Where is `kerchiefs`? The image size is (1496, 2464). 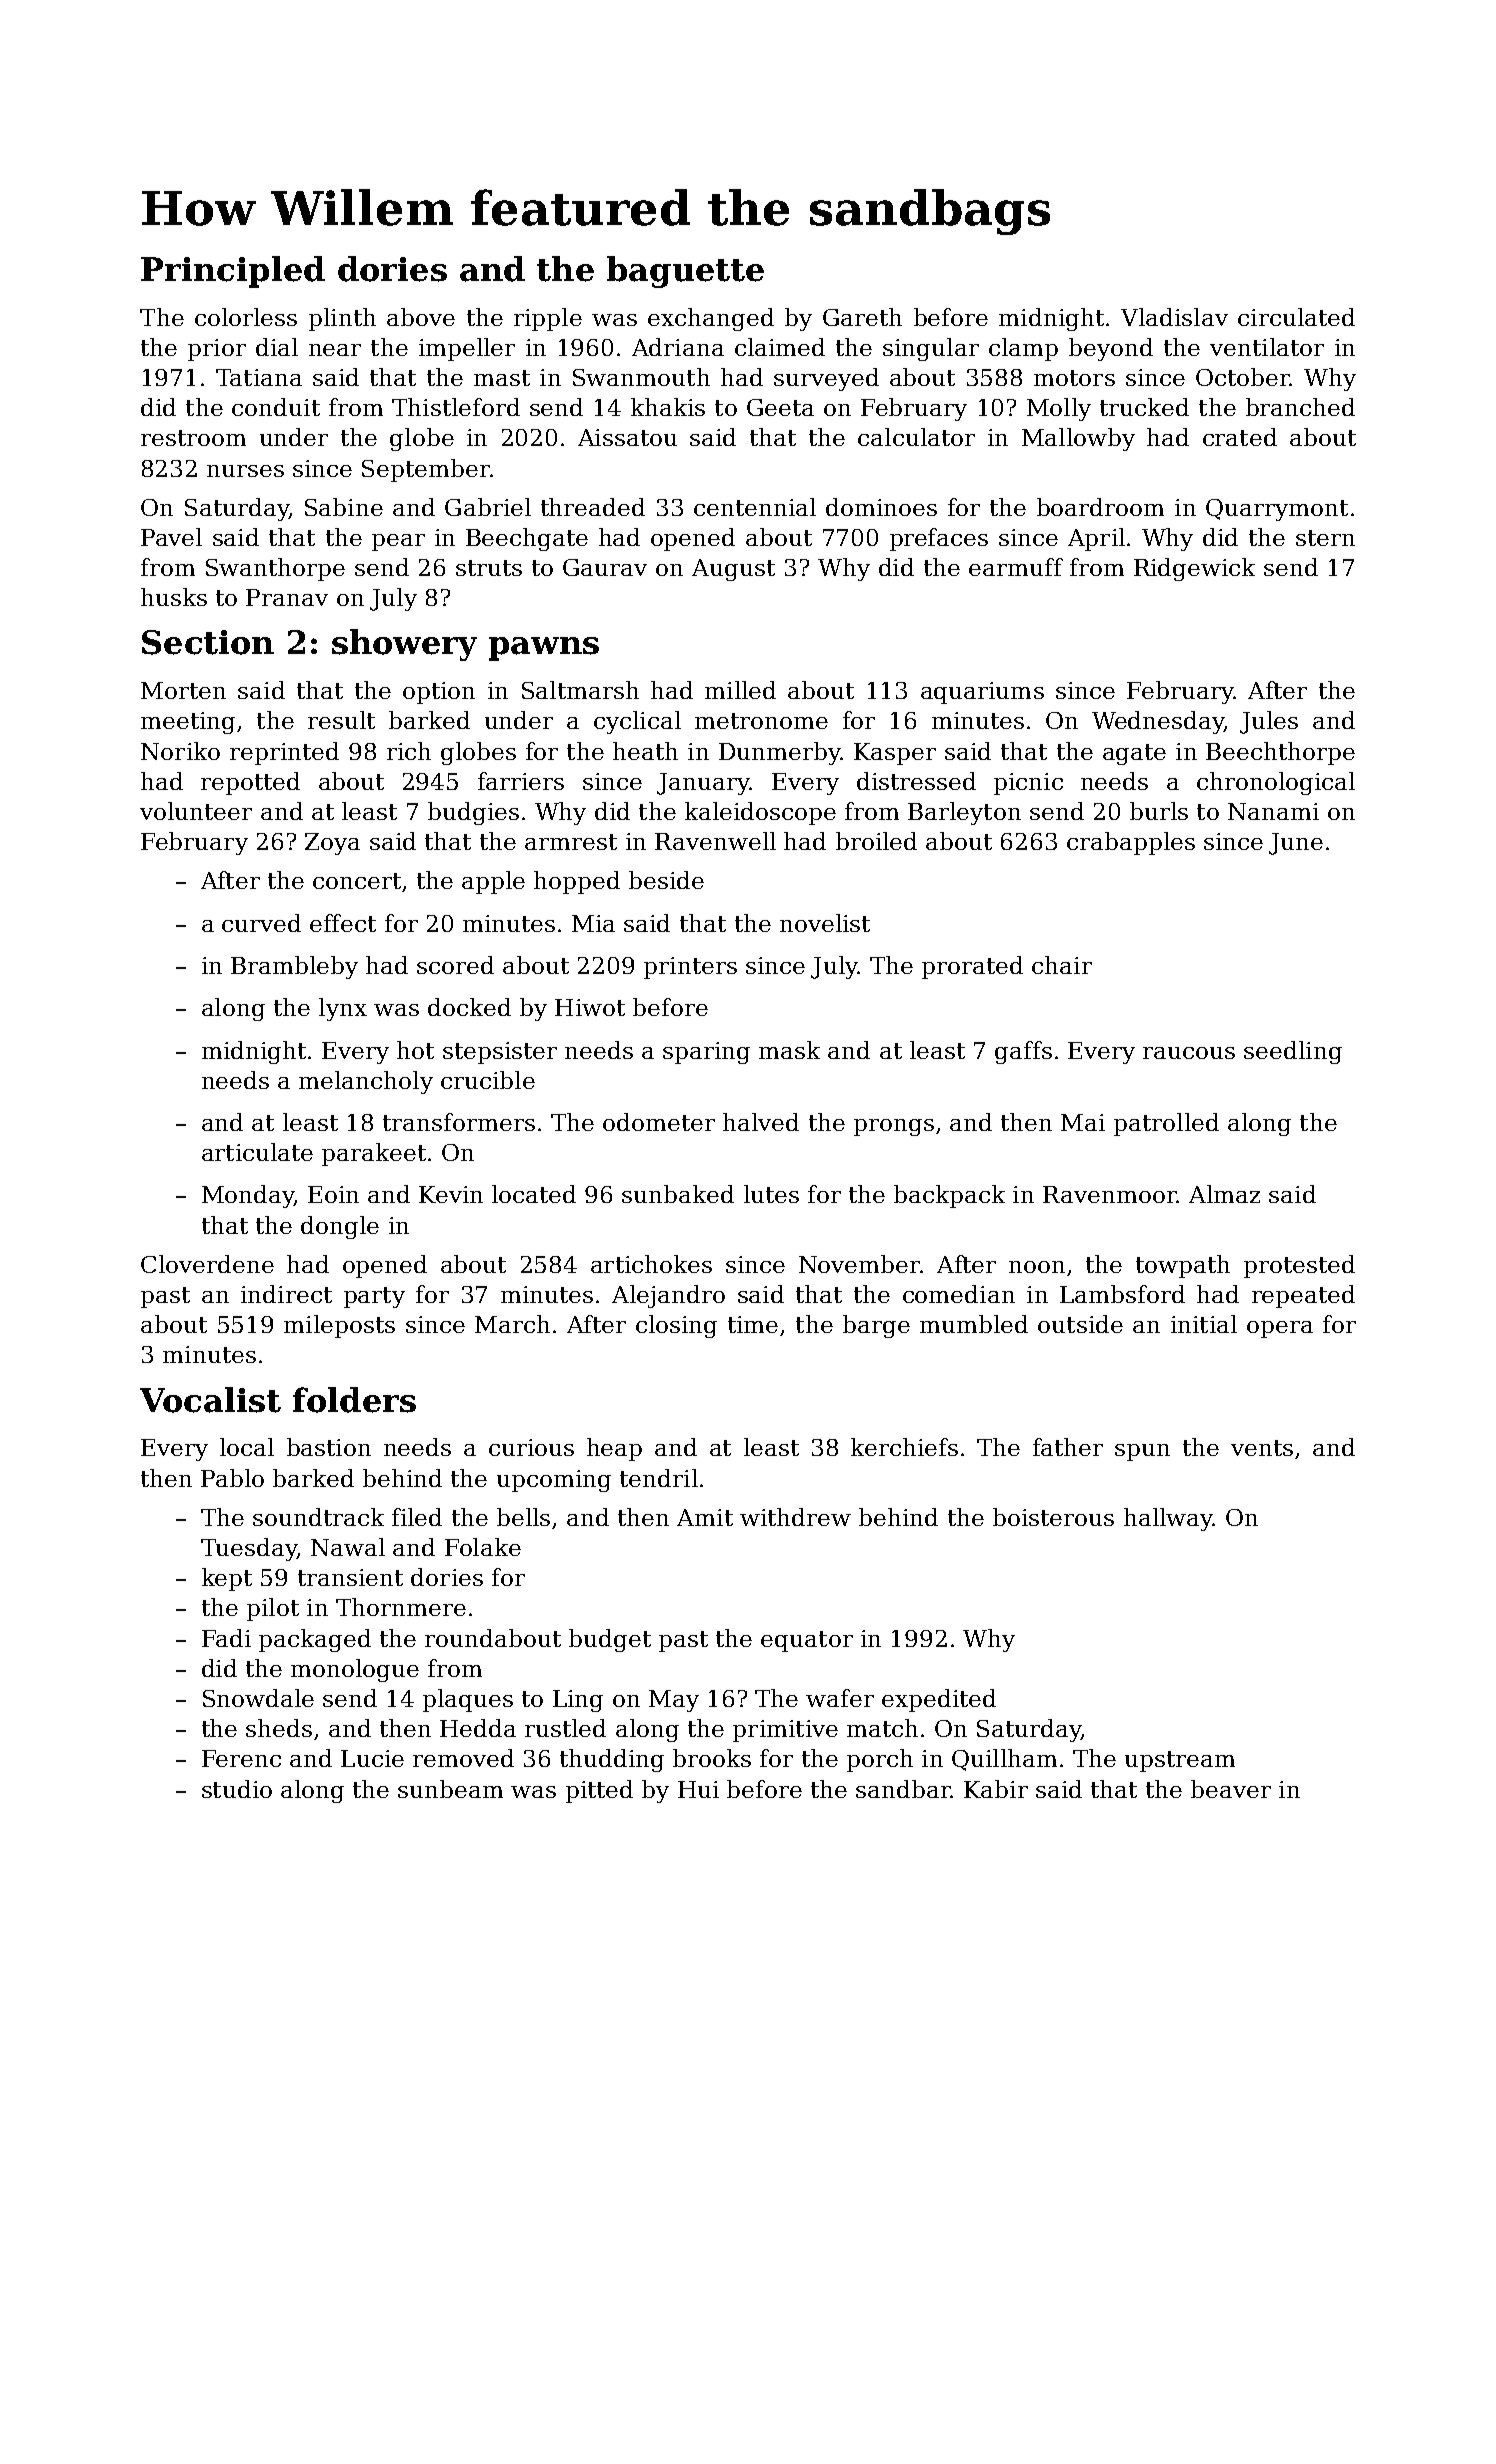 kerchiefs is located at coordinates (904, 1447).
